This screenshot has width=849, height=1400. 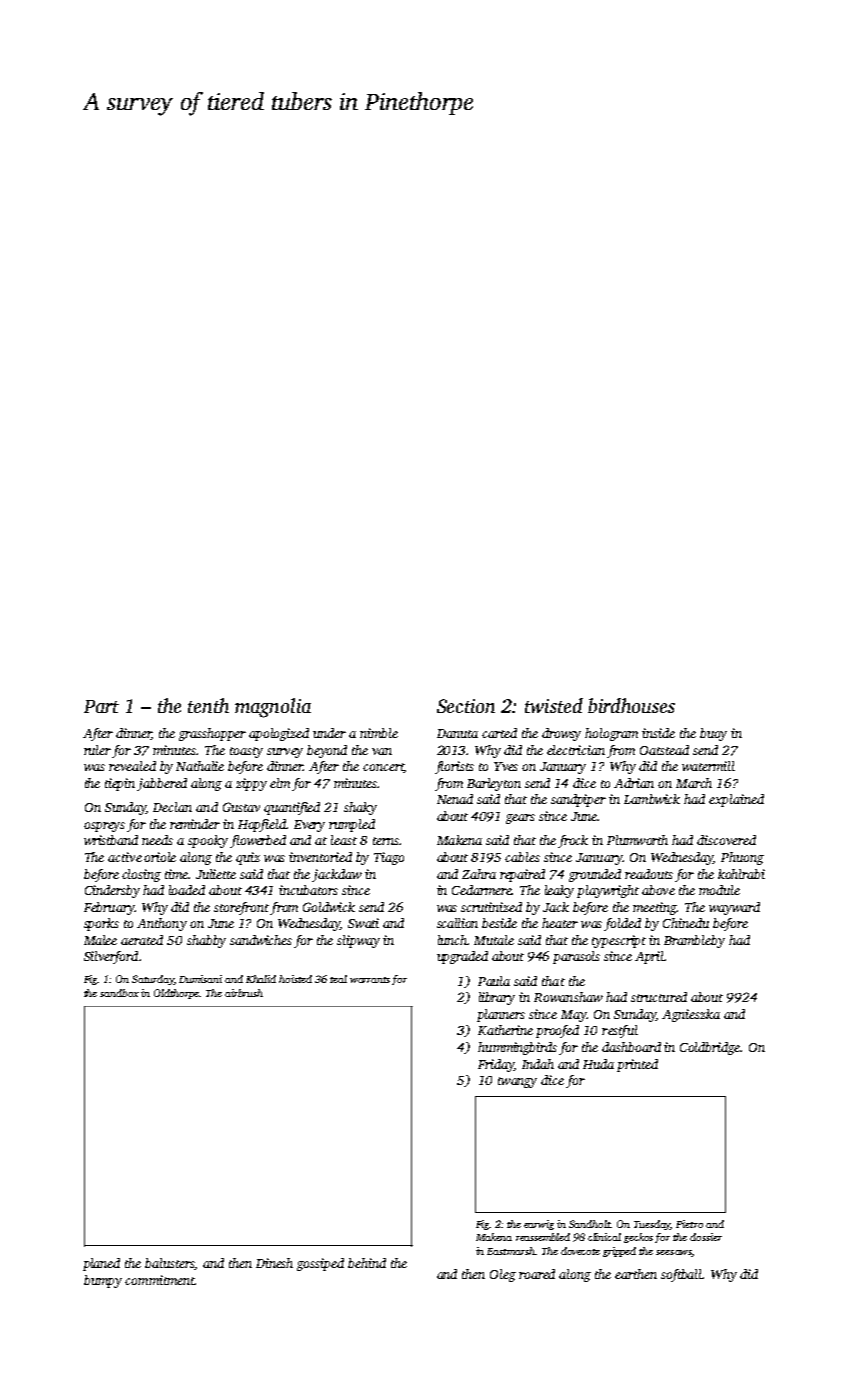 What do you see at coordinates (631, 705) in the screenshot?
I see `birdhouses` at bounding box center [631, 705].
